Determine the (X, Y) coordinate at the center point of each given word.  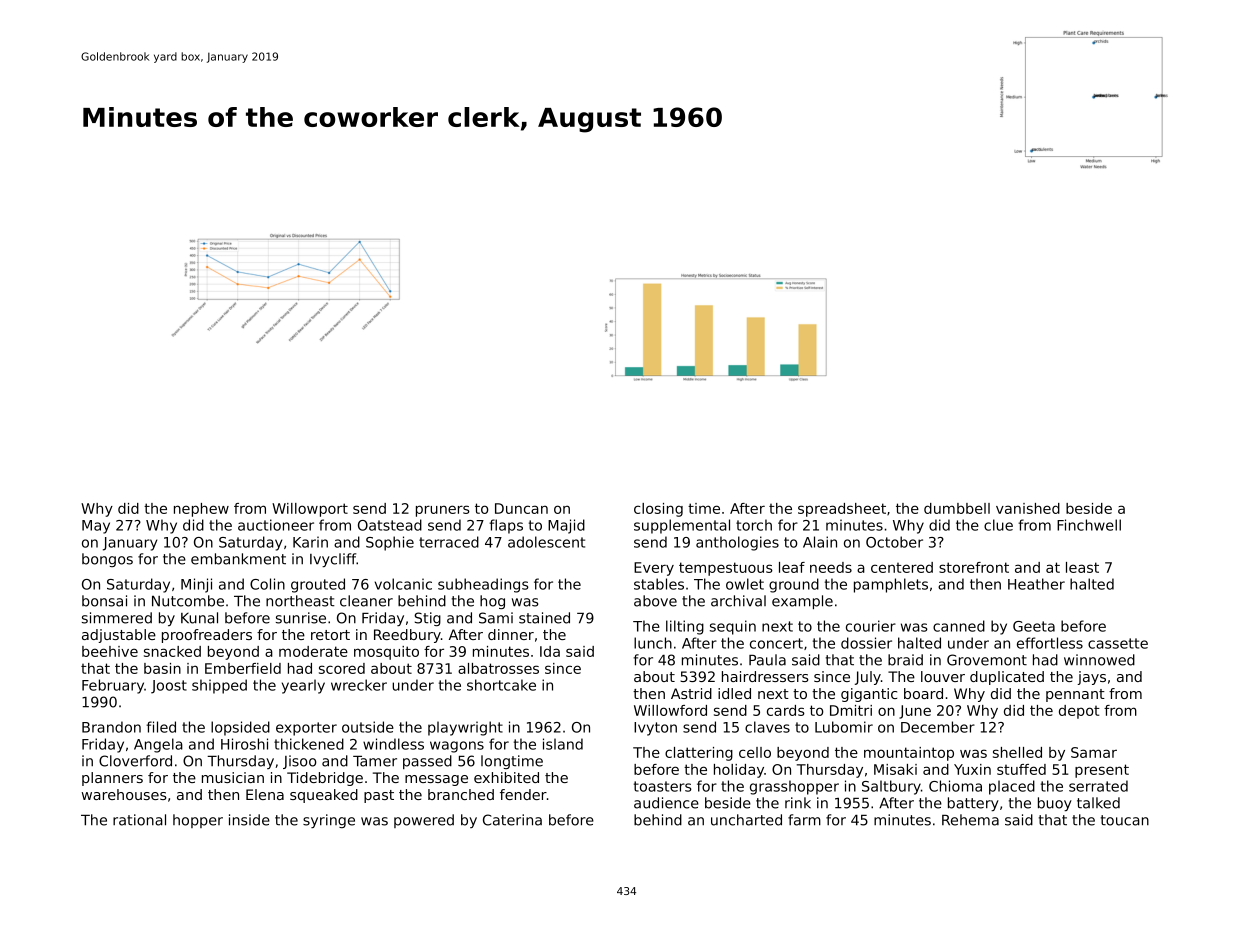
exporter (306, 729)
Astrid (691, 693)
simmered (117, 618)
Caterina (512, 820)
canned (959, 626)
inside (249, 820)
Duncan (521, 508)
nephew (201, 510)
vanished (1028, 508)
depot (1079, 712)
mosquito (386, 653)
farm (804, 820)
